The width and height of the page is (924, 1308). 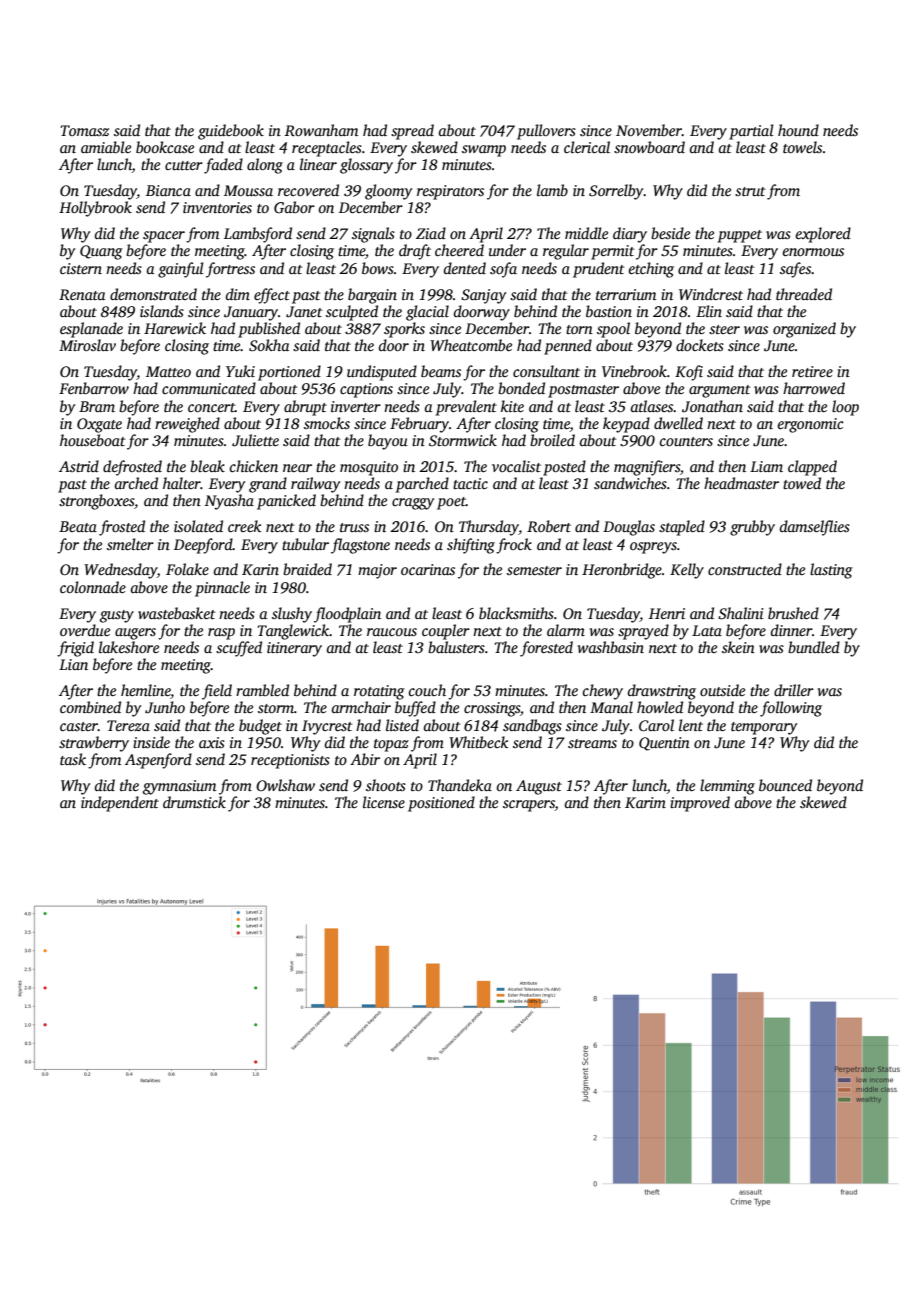 I want to click on Matteo, so click(x=168, y=371).
